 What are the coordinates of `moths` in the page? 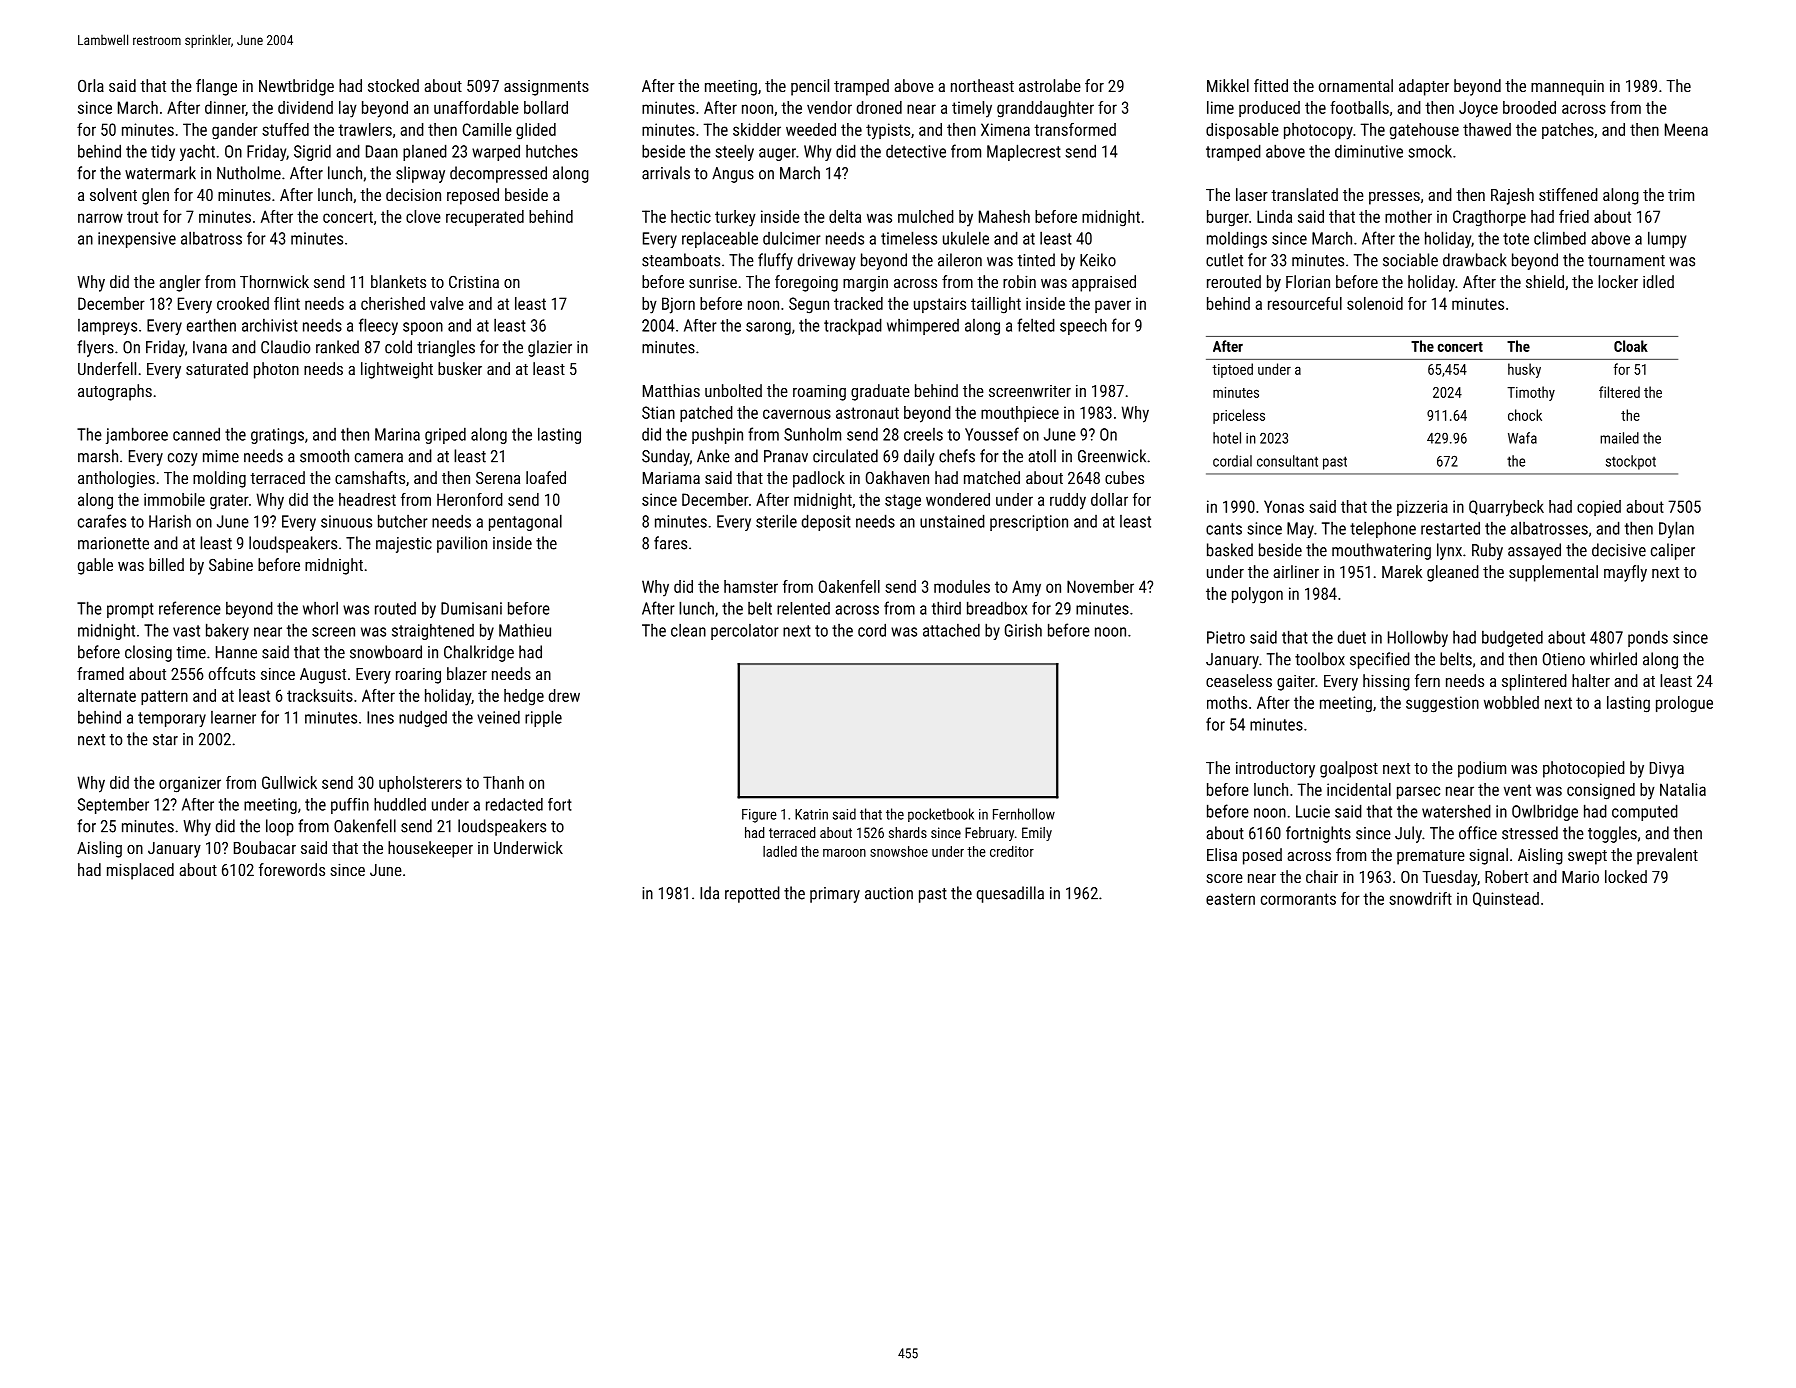 It's located at (1227, 702).
